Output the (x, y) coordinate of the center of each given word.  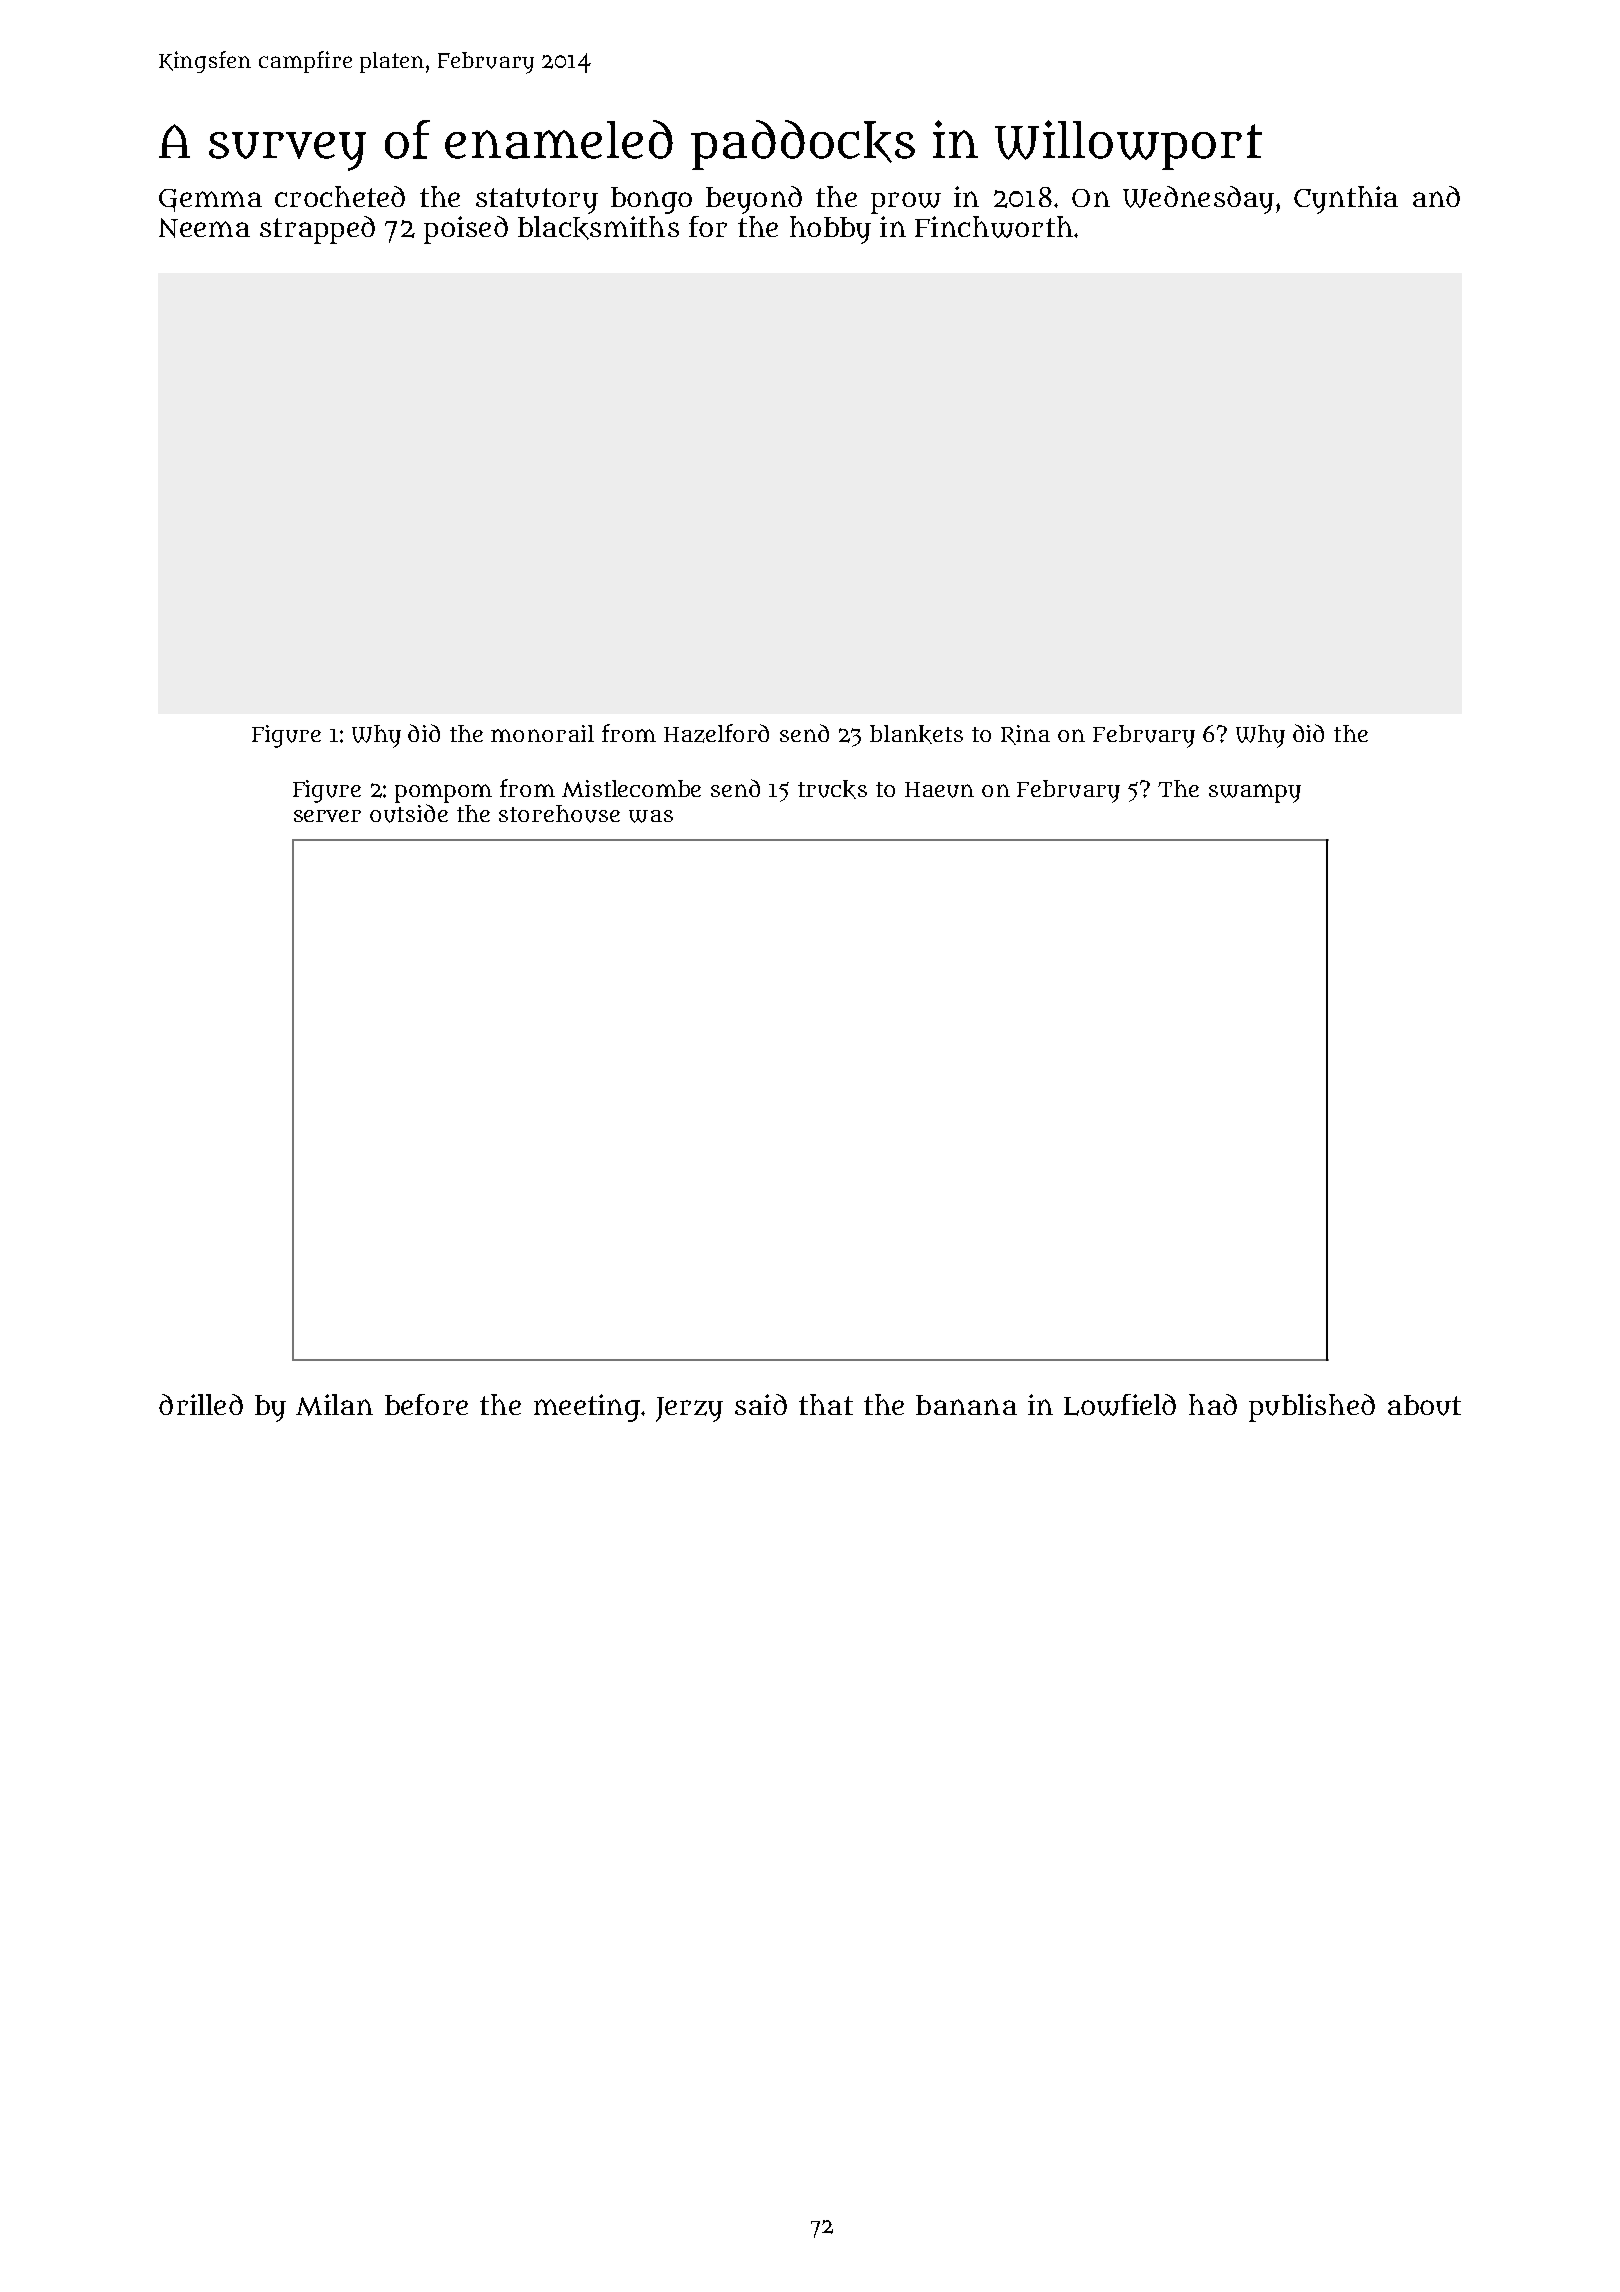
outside (409, 813)
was (651, 816)
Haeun (939, 790)
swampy (1255, 793)
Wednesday (1198, 200)
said (761, 1404)
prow (906, 203)
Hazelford (716, 733)
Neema (204, 228)
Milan (334, 1405)
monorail (542, 733)
